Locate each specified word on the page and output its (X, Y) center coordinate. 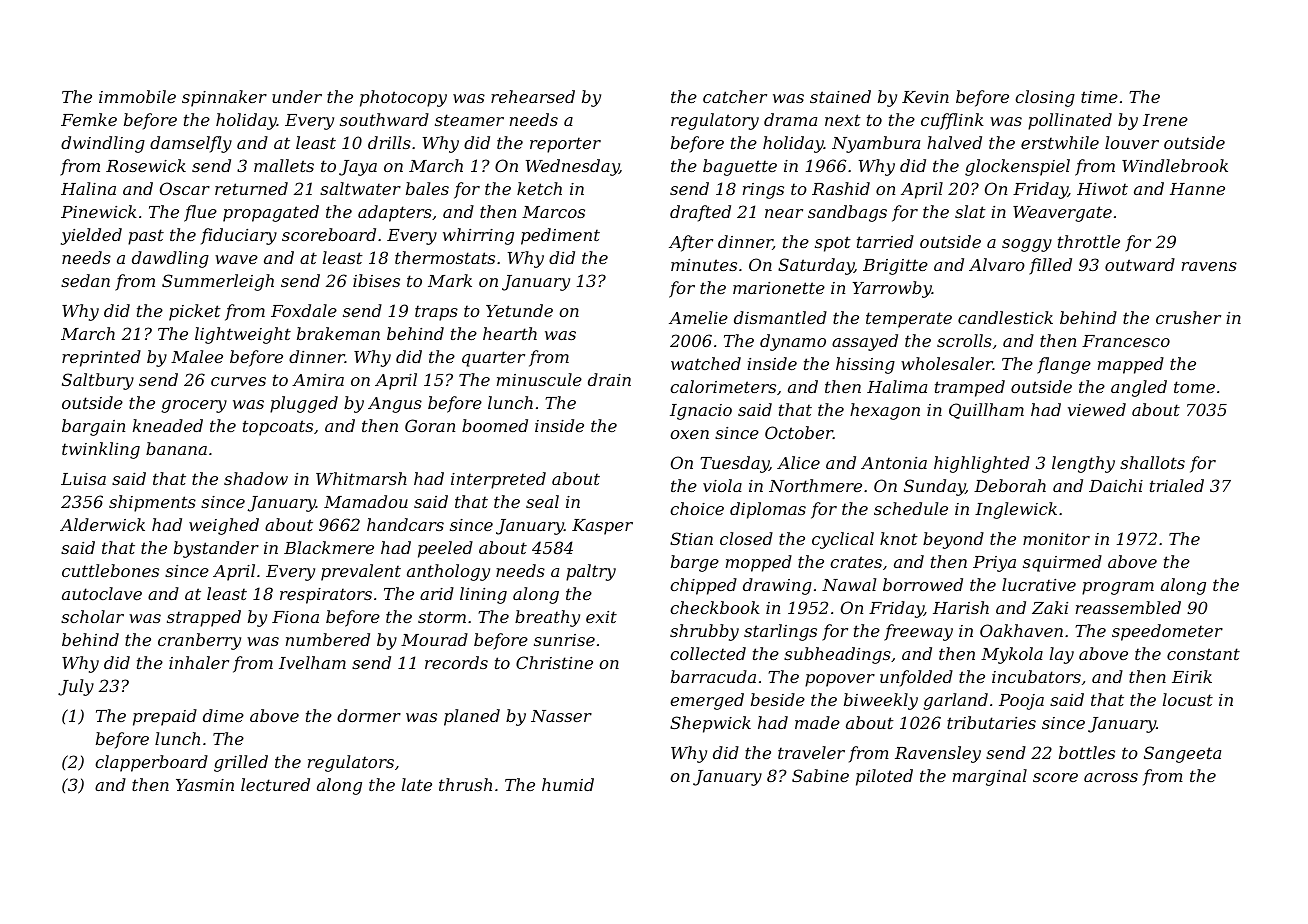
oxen (689, 434)
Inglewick (1016, 510)
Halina (88, 188)
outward (1140, 264)
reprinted (101, 358)
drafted (700, 213)
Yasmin (205, 785)
